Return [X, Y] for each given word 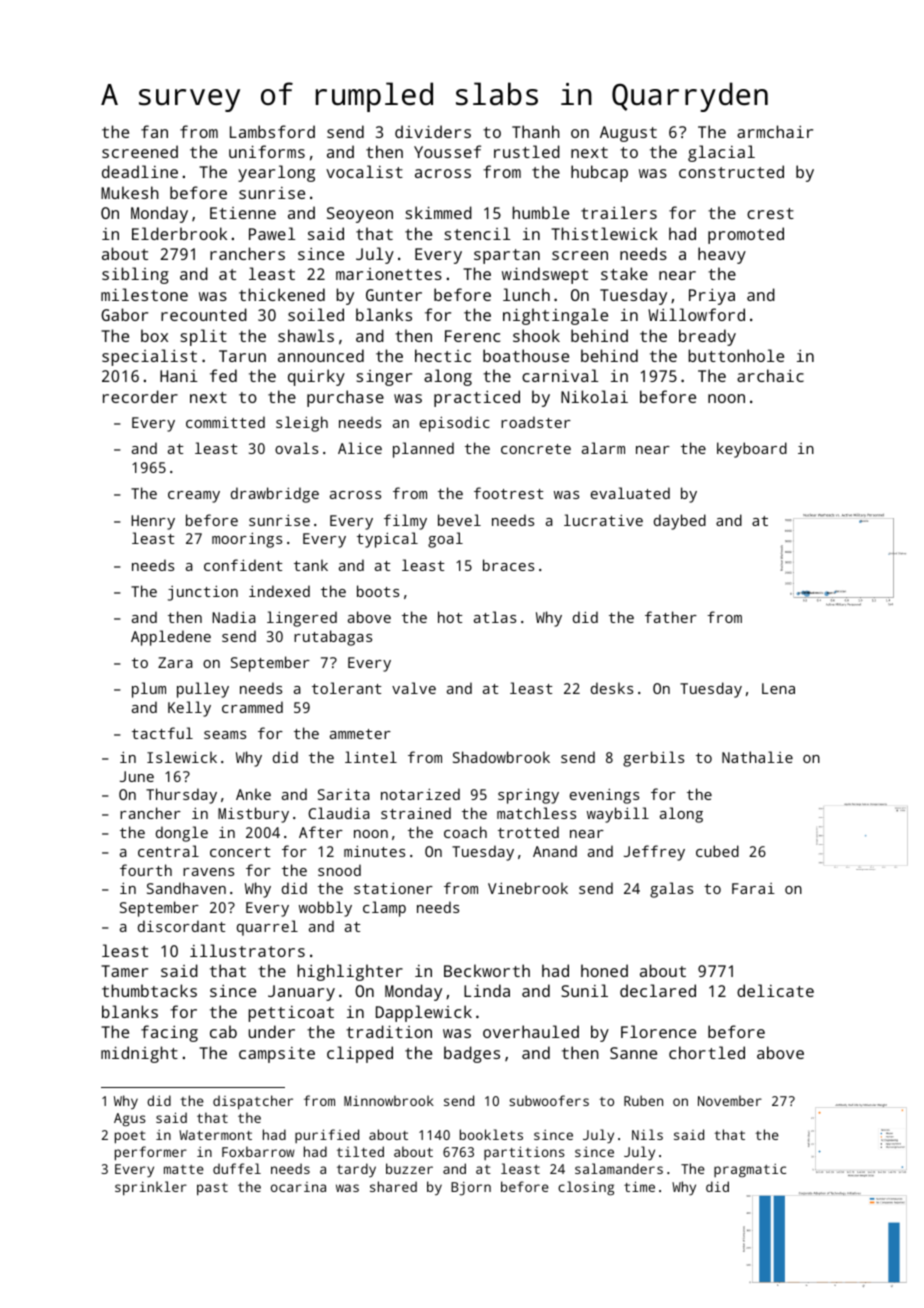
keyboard [752, 450]
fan [154, 131]
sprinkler [151, 1188]
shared [393, 1186]
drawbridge [275, 495]
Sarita [344, 794]
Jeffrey [654, 853]
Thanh [536, 131]
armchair [775, 131]
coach [465, 832]
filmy [405, 522]
